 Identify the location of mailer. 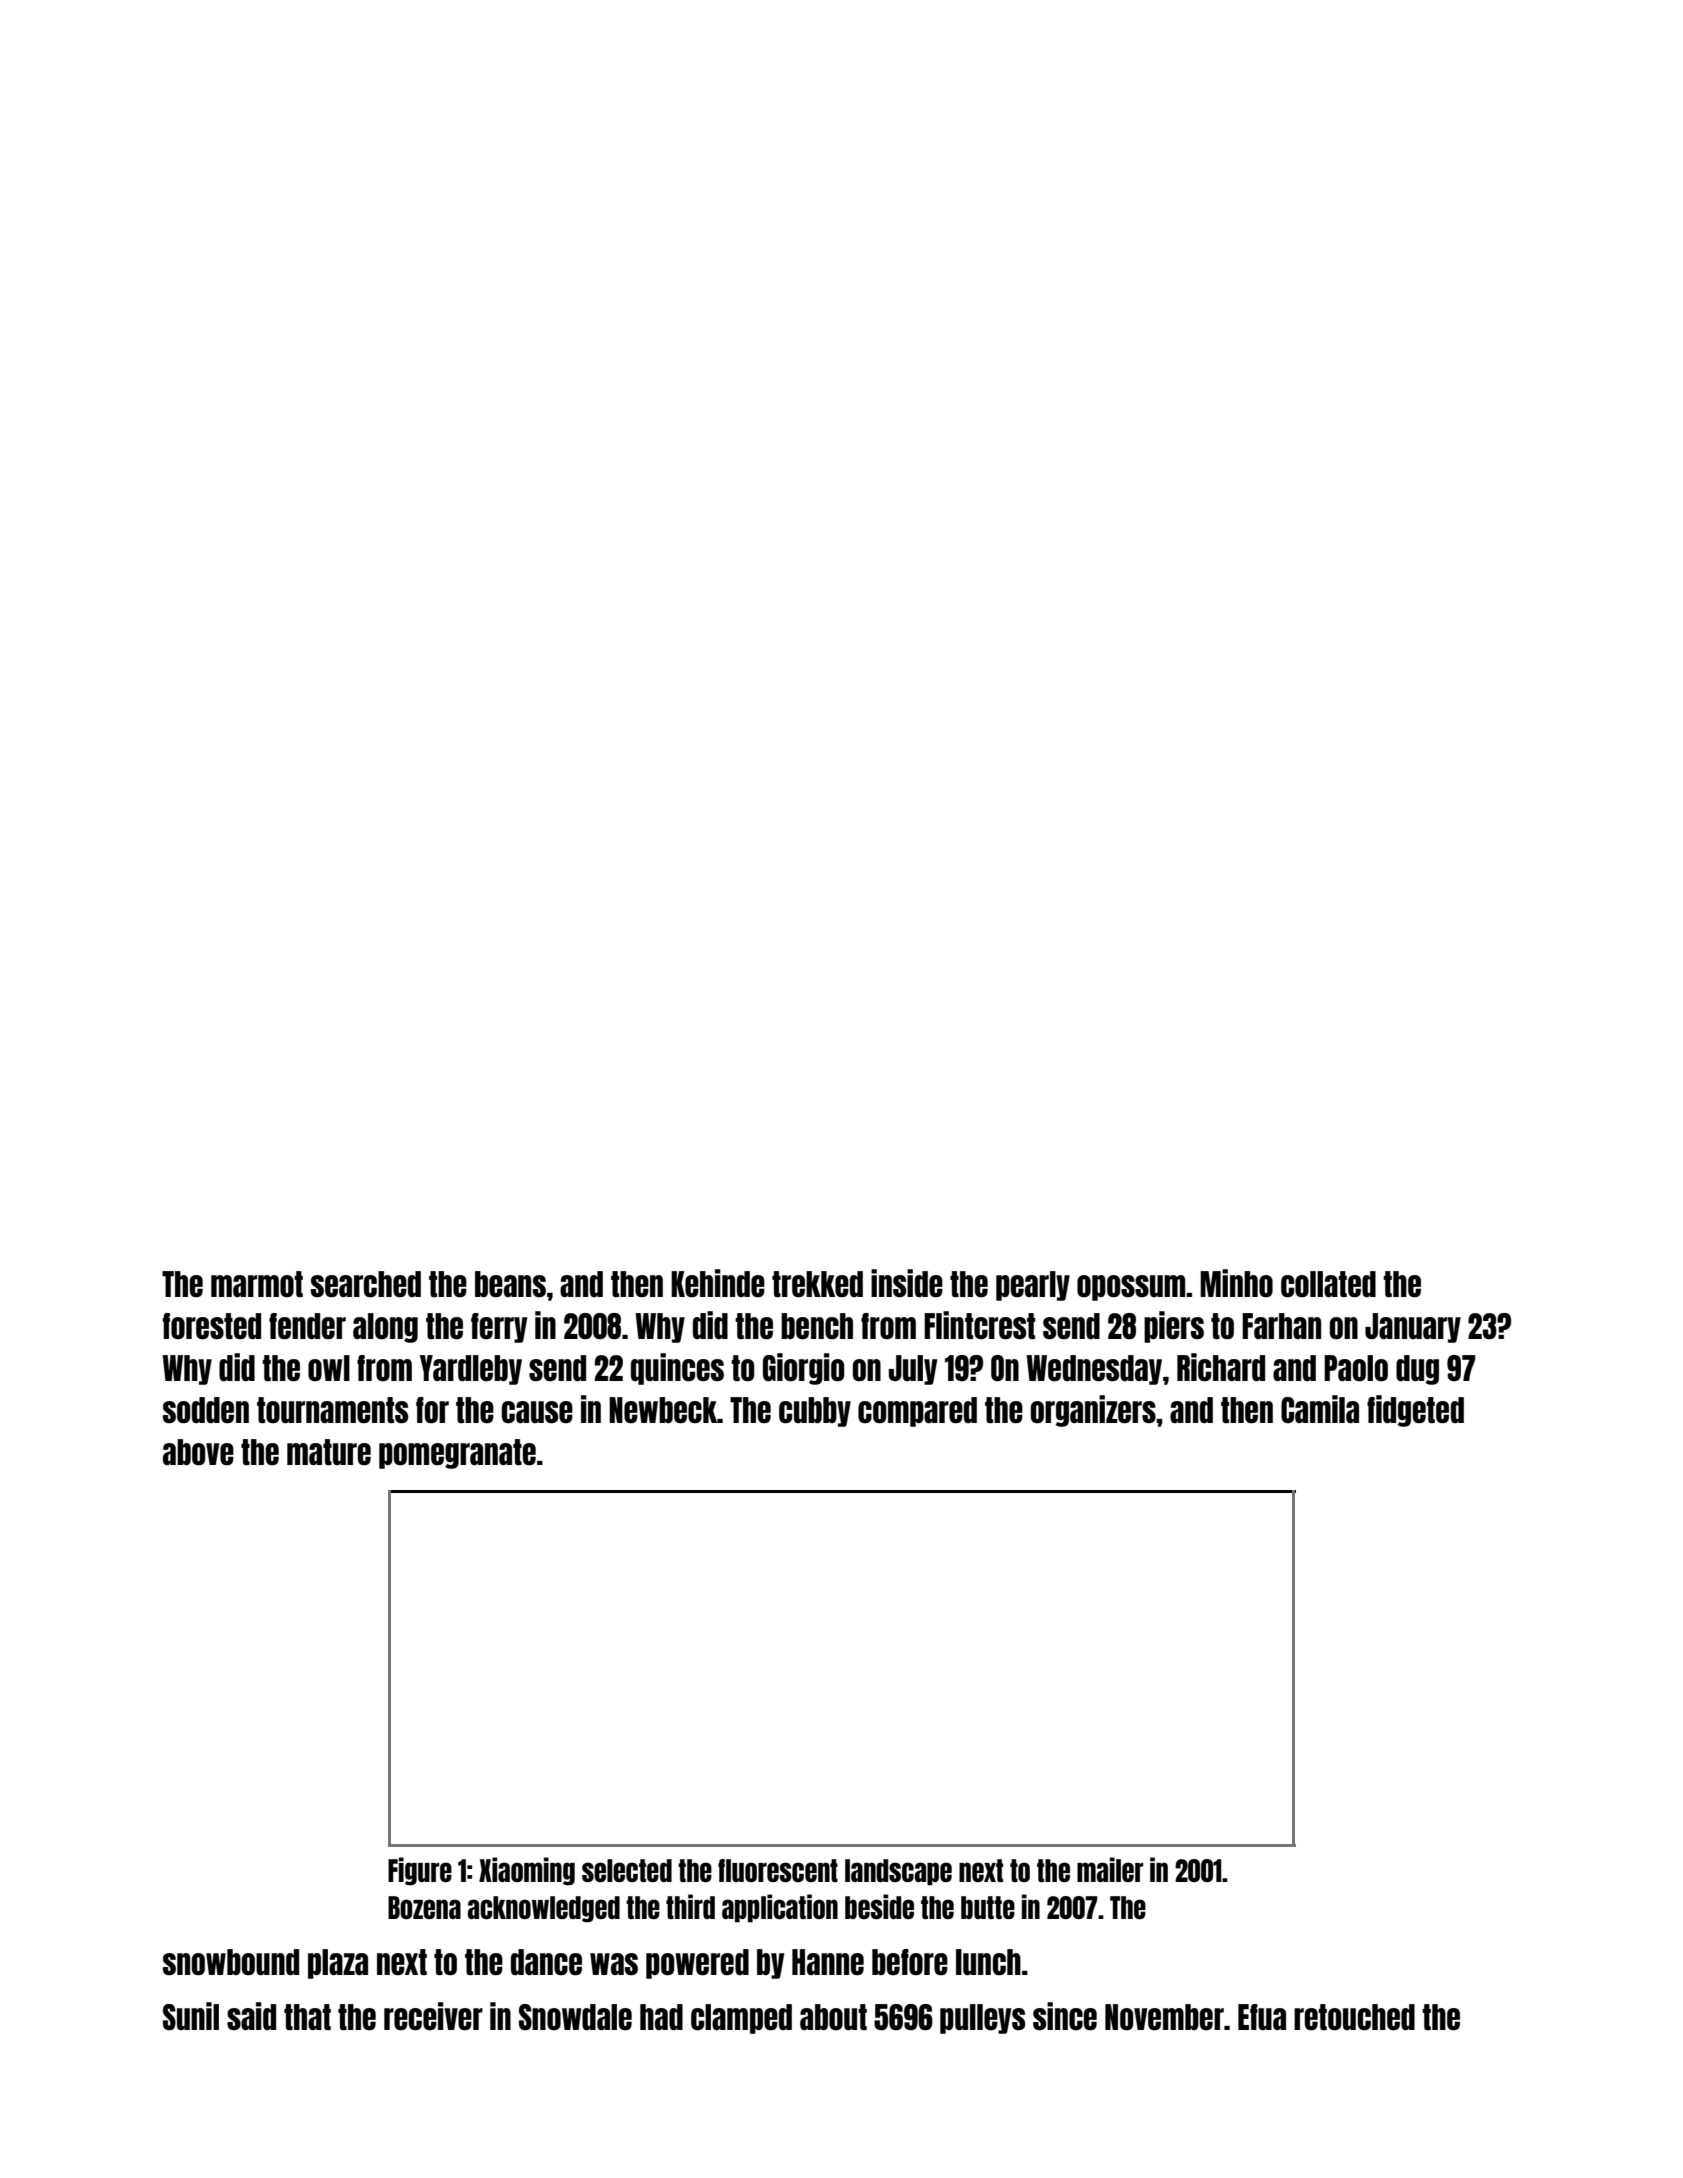
(1110, 1869).
